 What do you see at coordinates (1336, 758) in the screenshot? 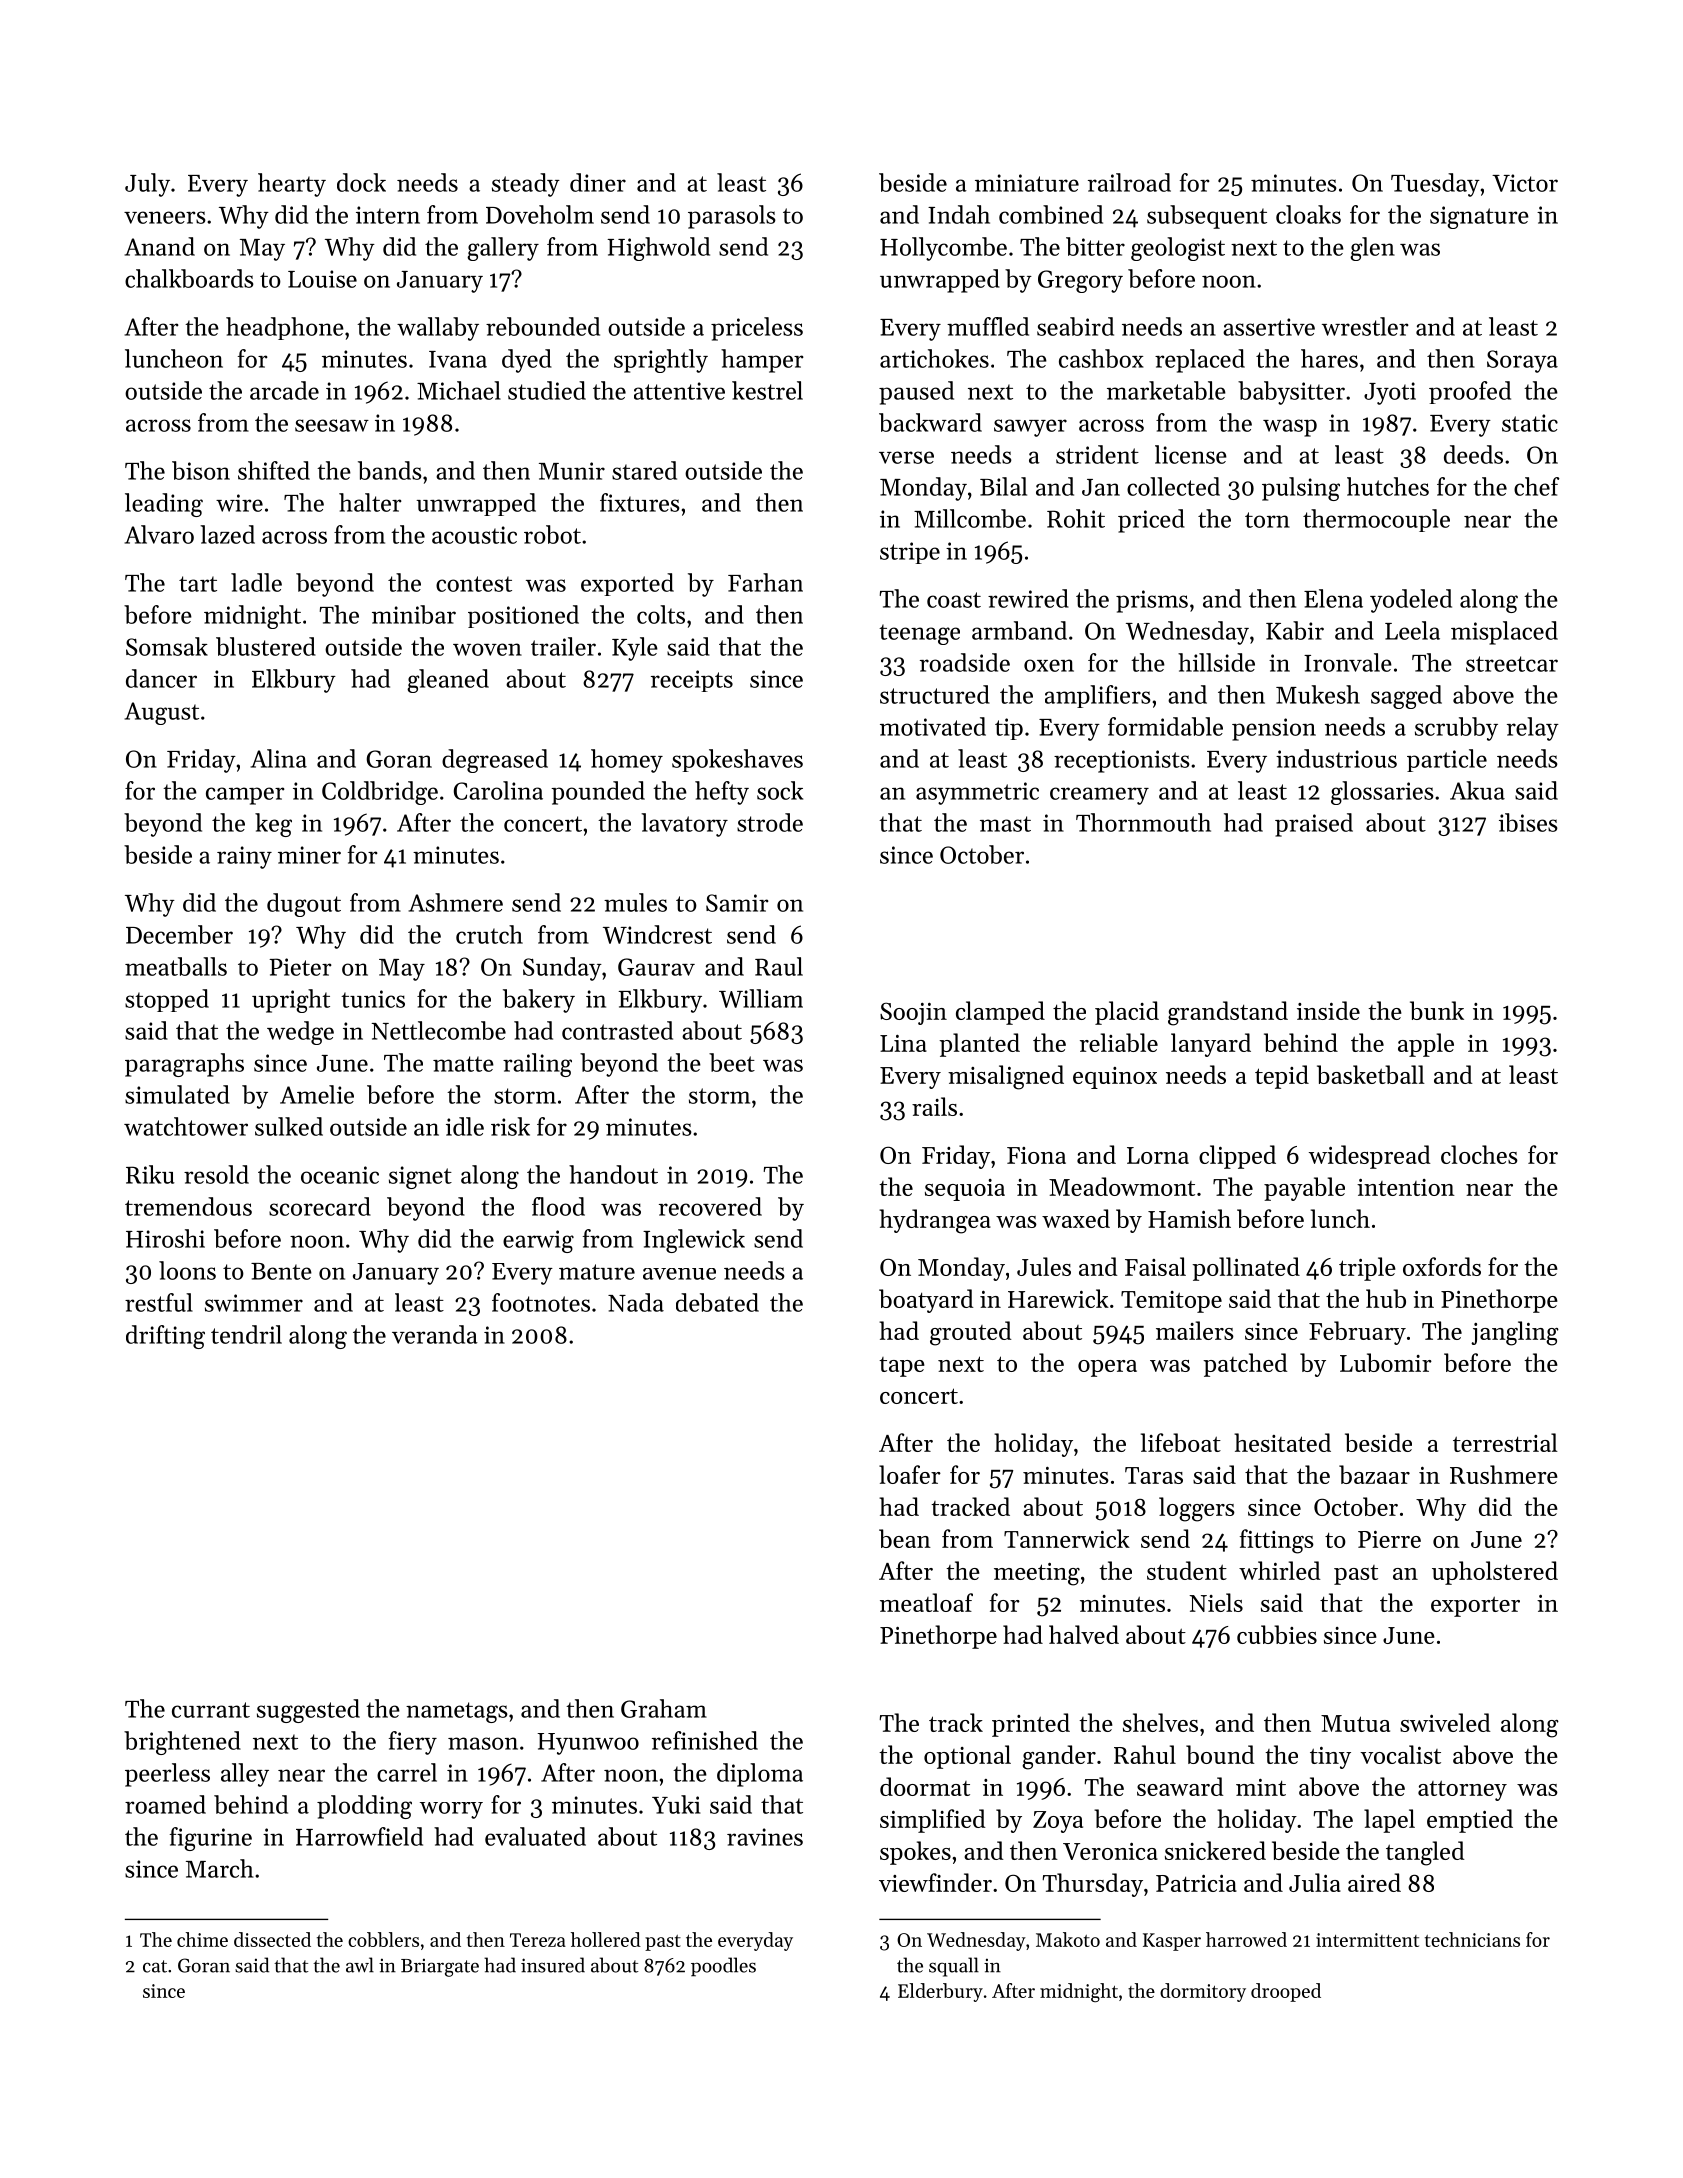
I see `industrious` at bounding box center [1336, 758].
